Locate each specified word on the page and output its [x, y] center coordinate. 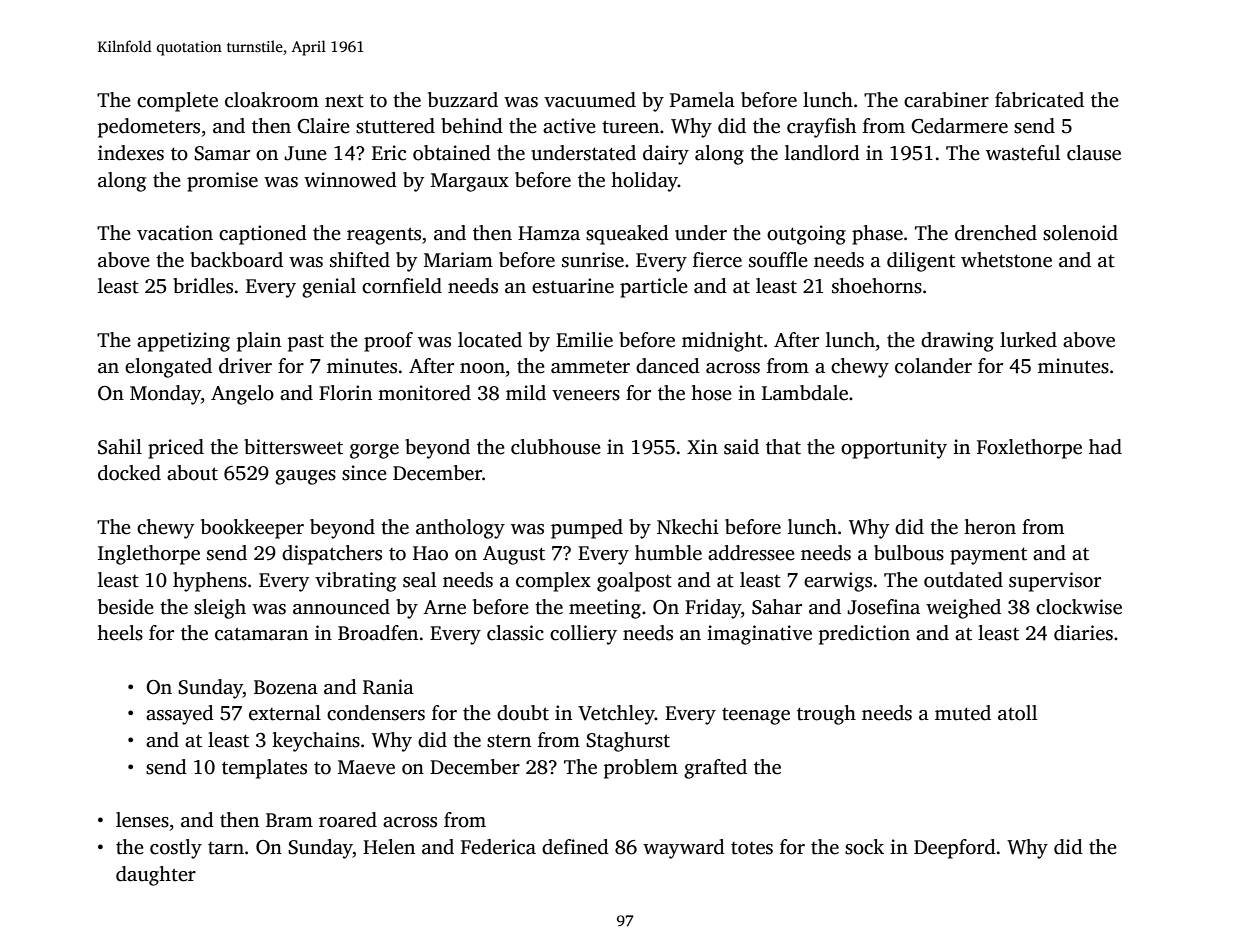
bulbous [909, 553]
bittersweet [293, 447]
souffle [778, 260]
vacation [175, 233]
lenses [142, 820]
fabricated [1039, 100]
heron [990, 527]
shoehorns [877, 286]
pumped [587, 529]
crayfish [821, 128]
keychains [316, 742]
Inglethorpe [149, 555]
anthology [460, 529]
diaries [1083, 633]
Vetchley [616, 715]
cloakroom [272, 100]
